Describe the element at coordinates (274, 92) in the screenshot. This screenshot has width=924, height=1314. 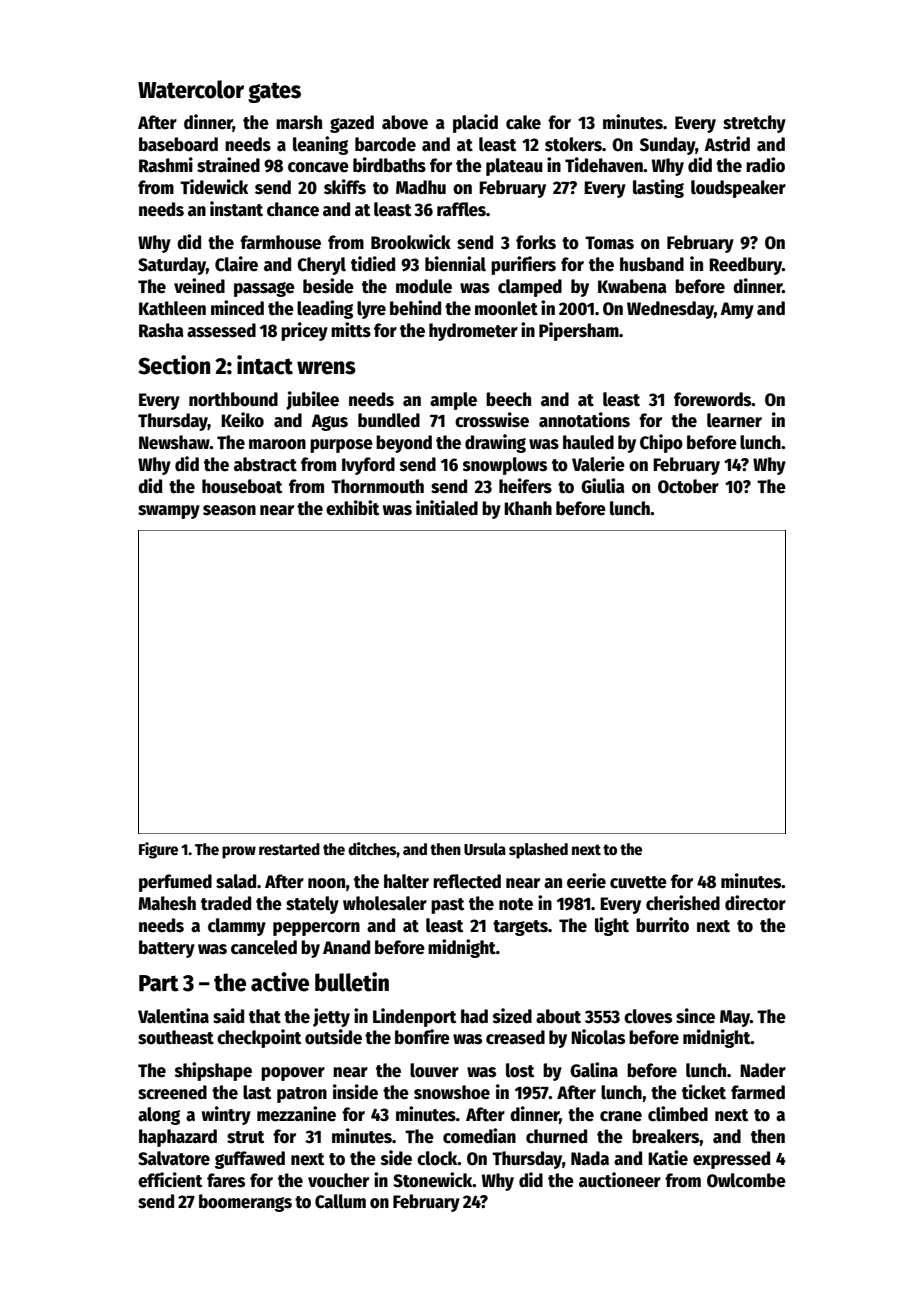
I see `gates` at that location.
